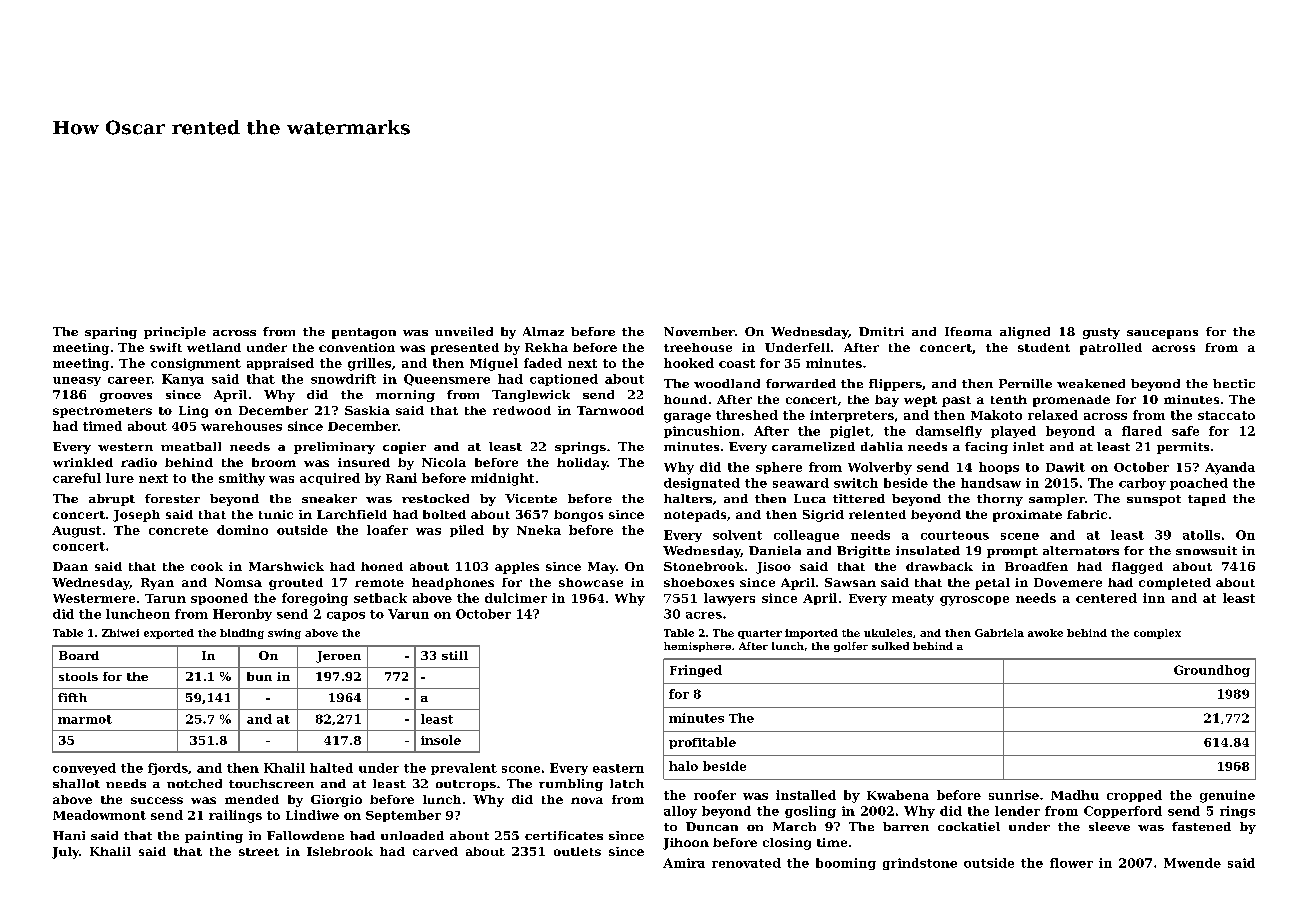  I want to click on proximate, so click(1027, 516).
